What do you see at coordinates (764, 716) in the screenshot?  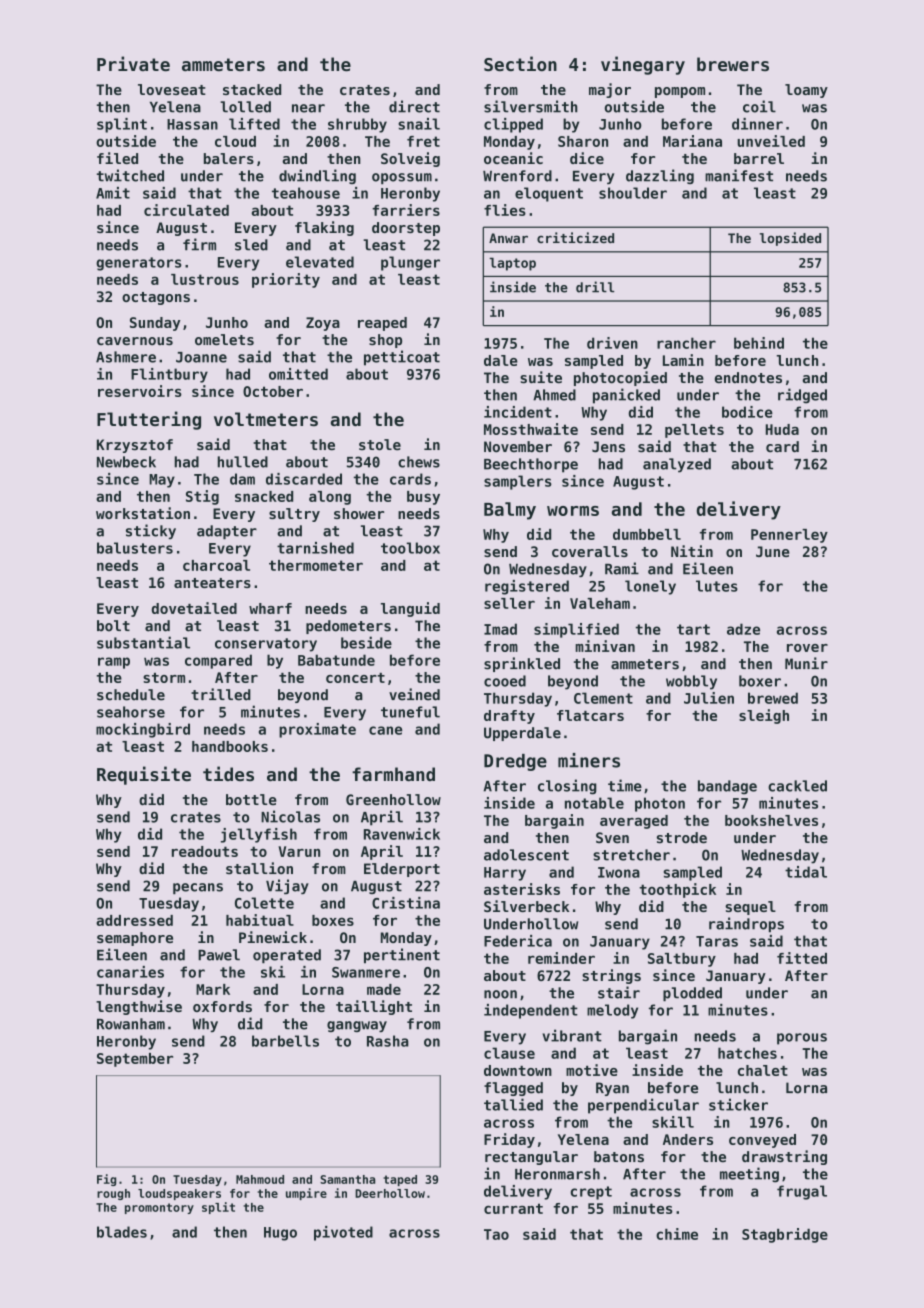 I see `sleigh` at bounding box center [764, 716].
